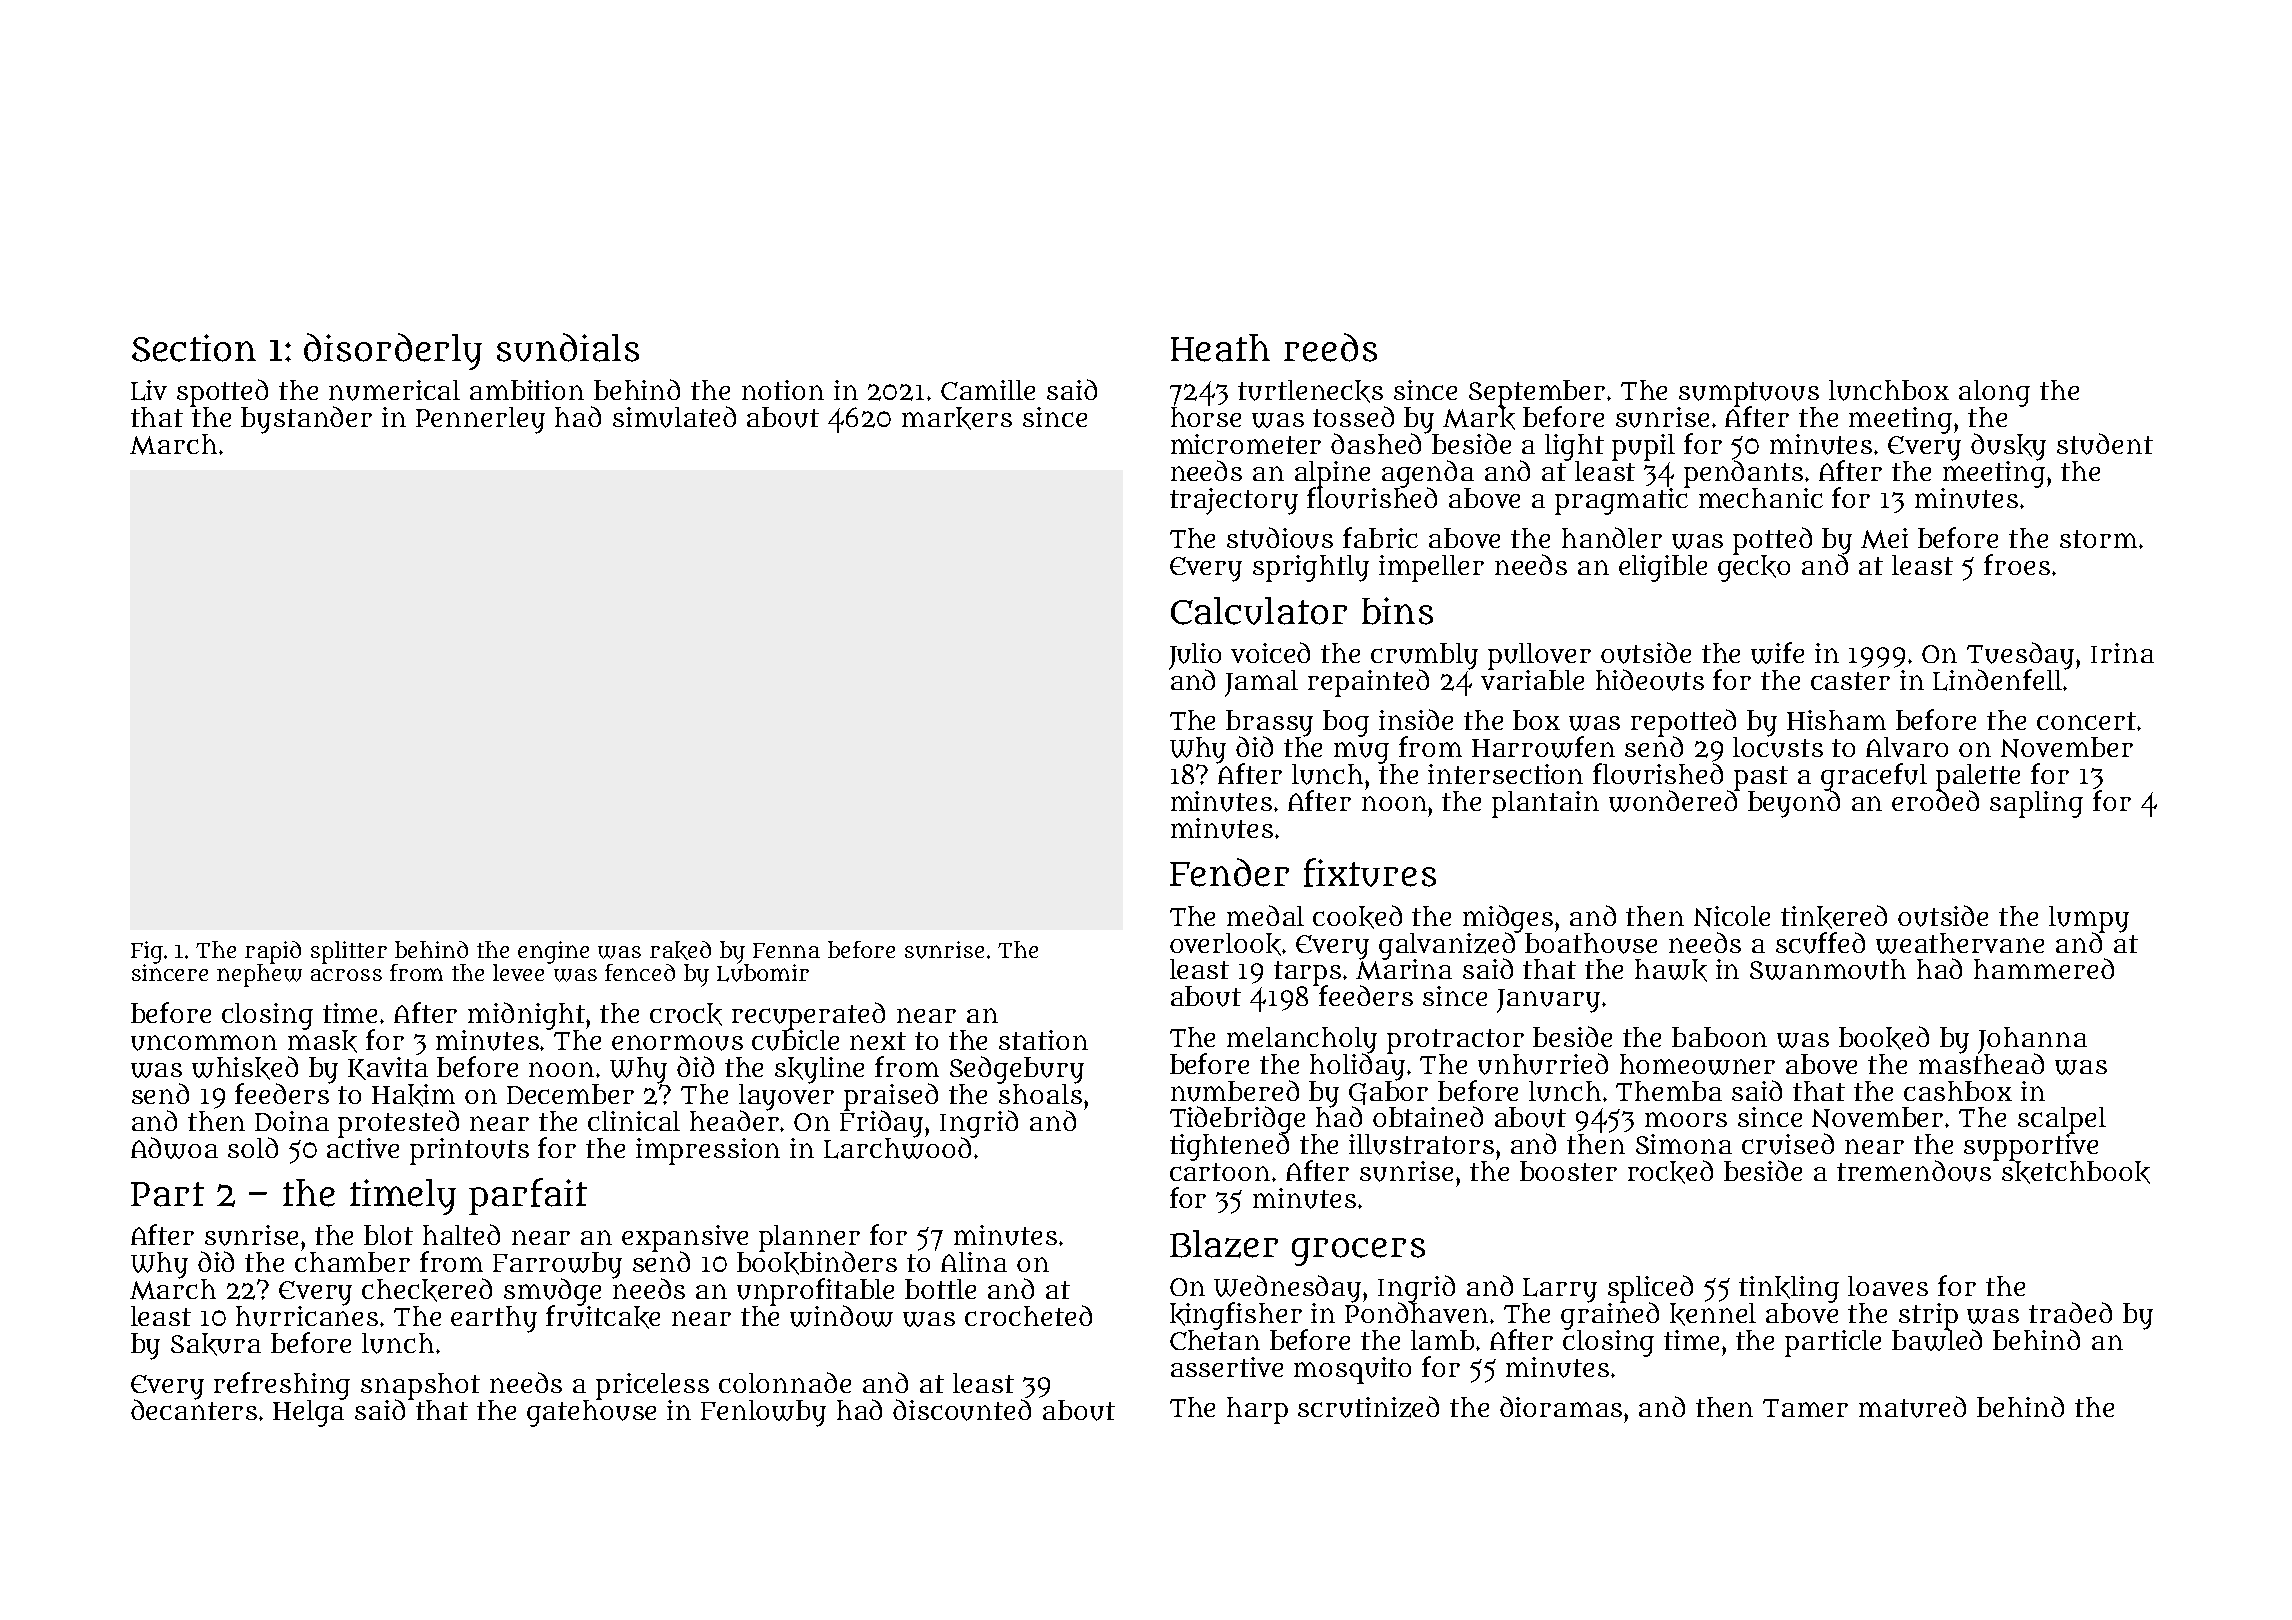  I want to click on scuffed, so click(1820, 943).
